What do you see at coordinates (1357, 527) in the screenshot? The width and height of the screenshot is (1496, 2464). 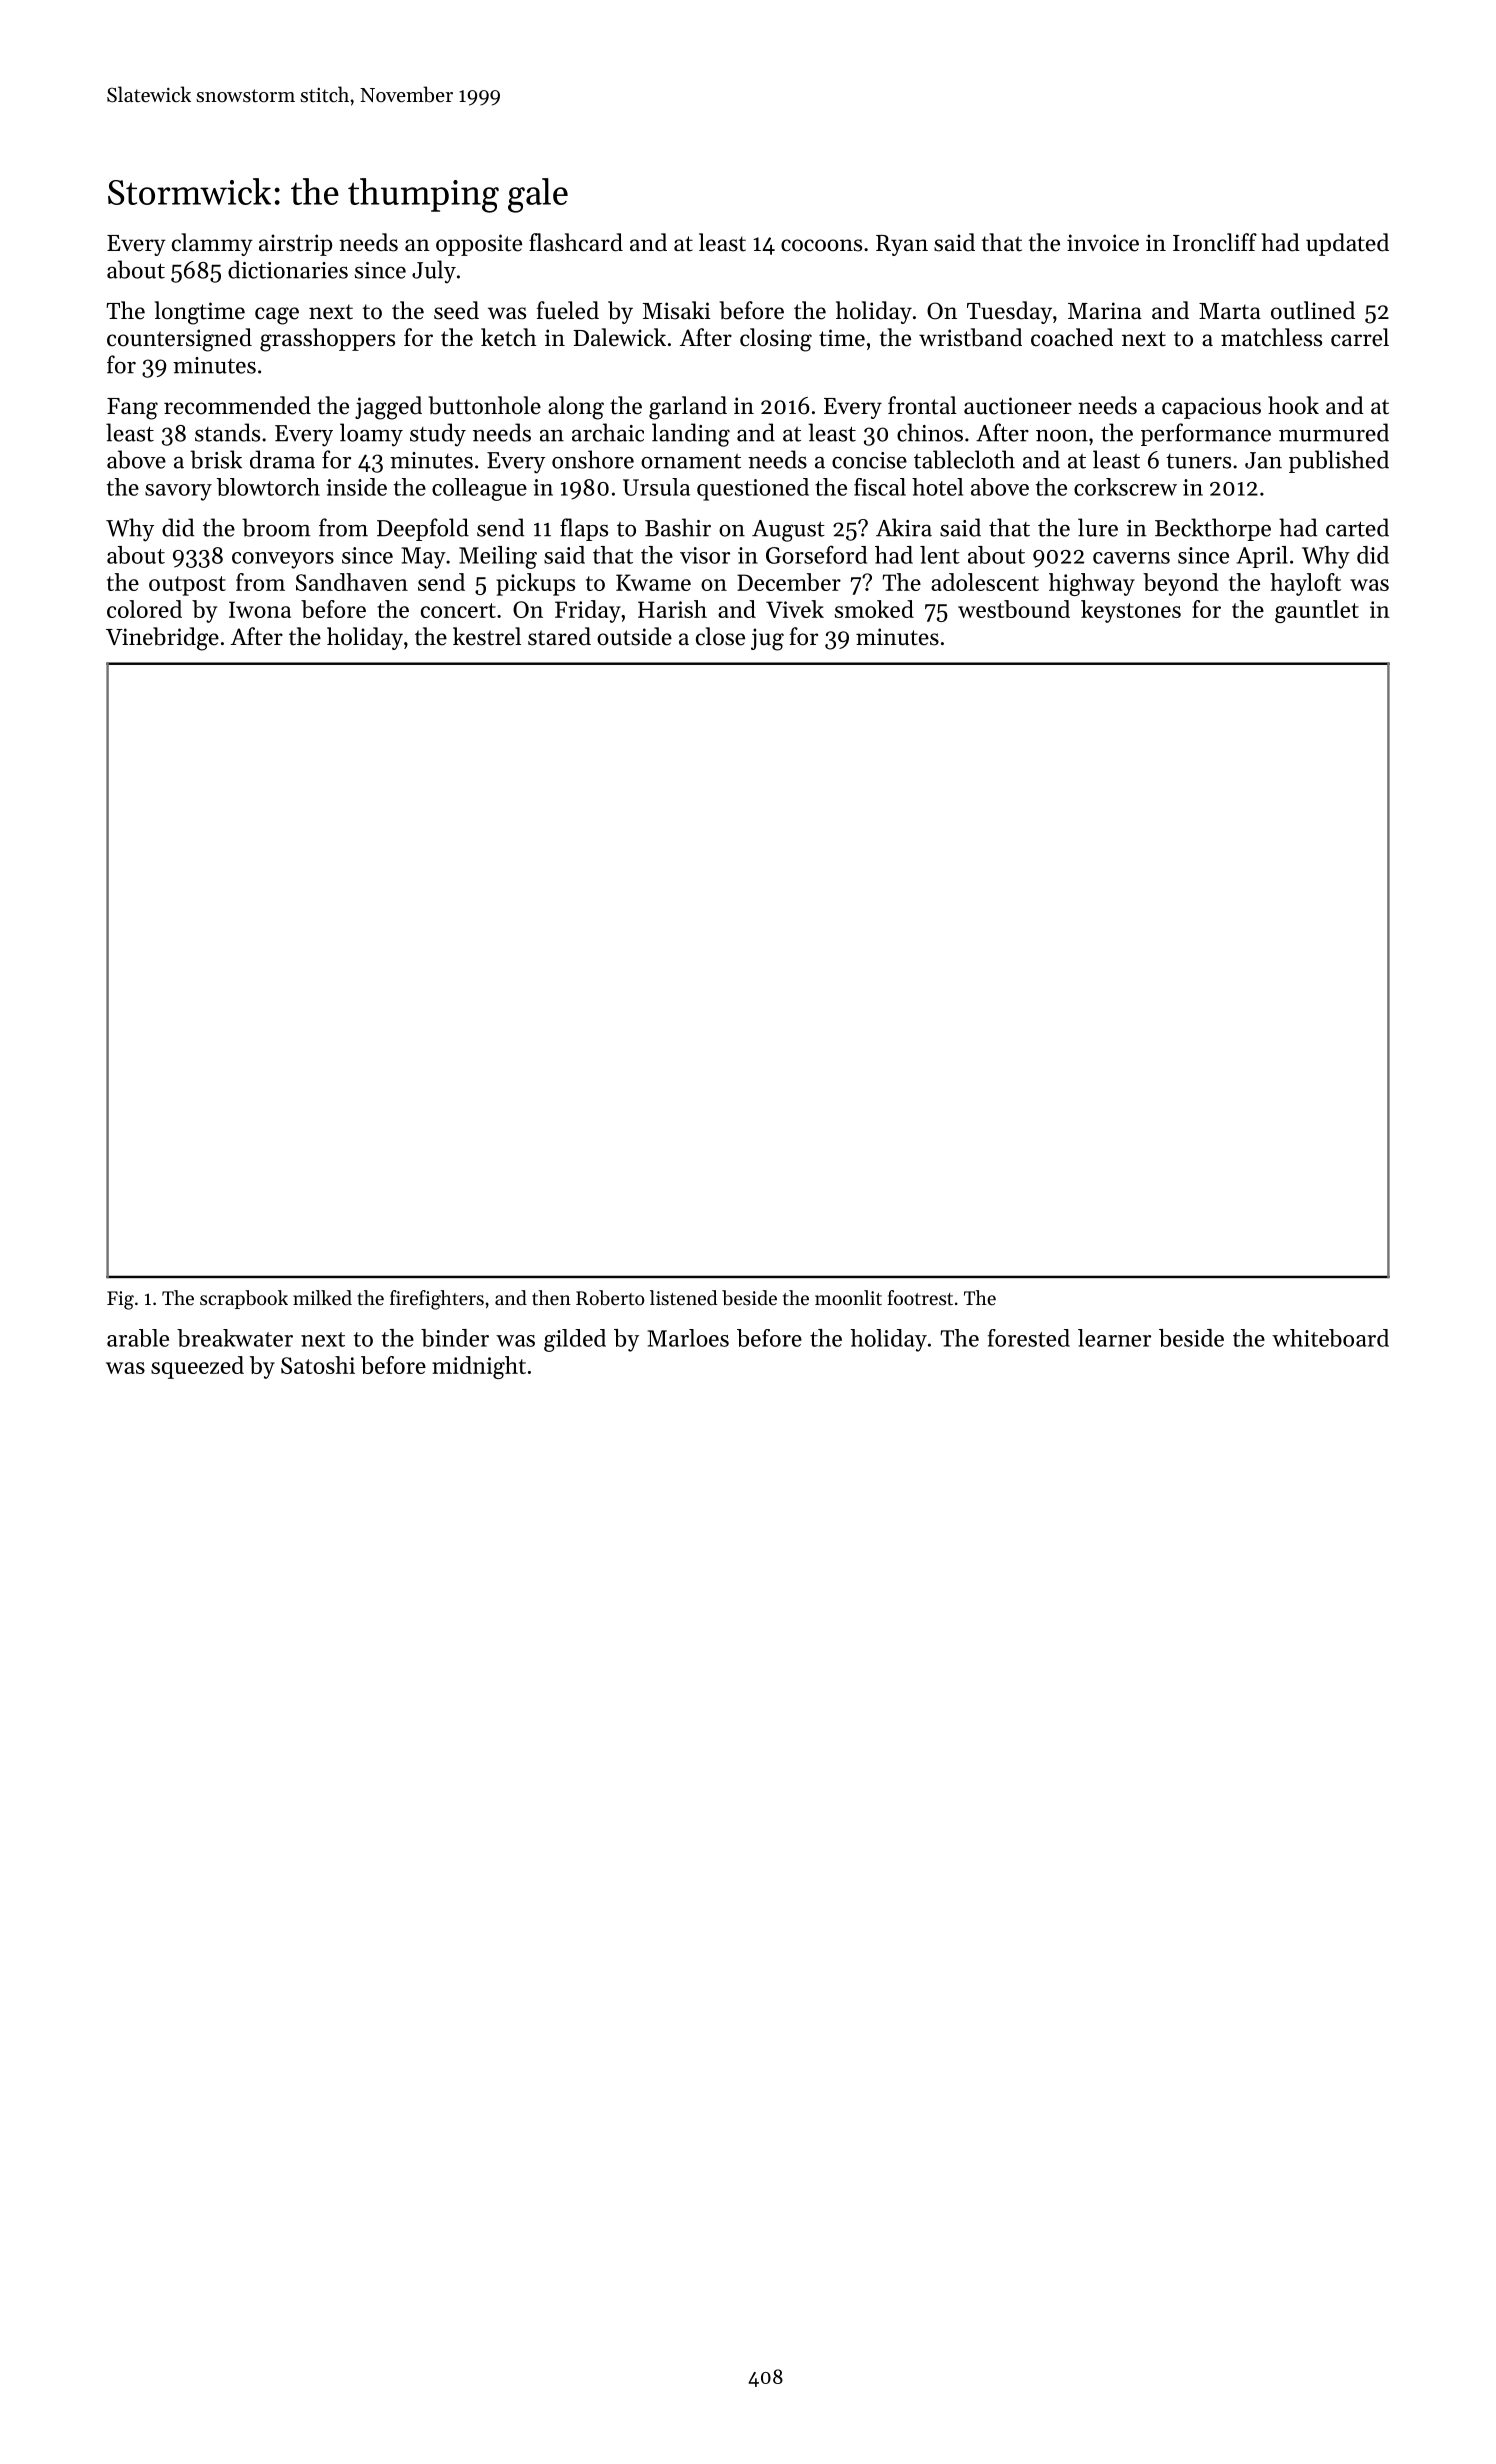 I see `carted` at bounding box center [1357, 527].
